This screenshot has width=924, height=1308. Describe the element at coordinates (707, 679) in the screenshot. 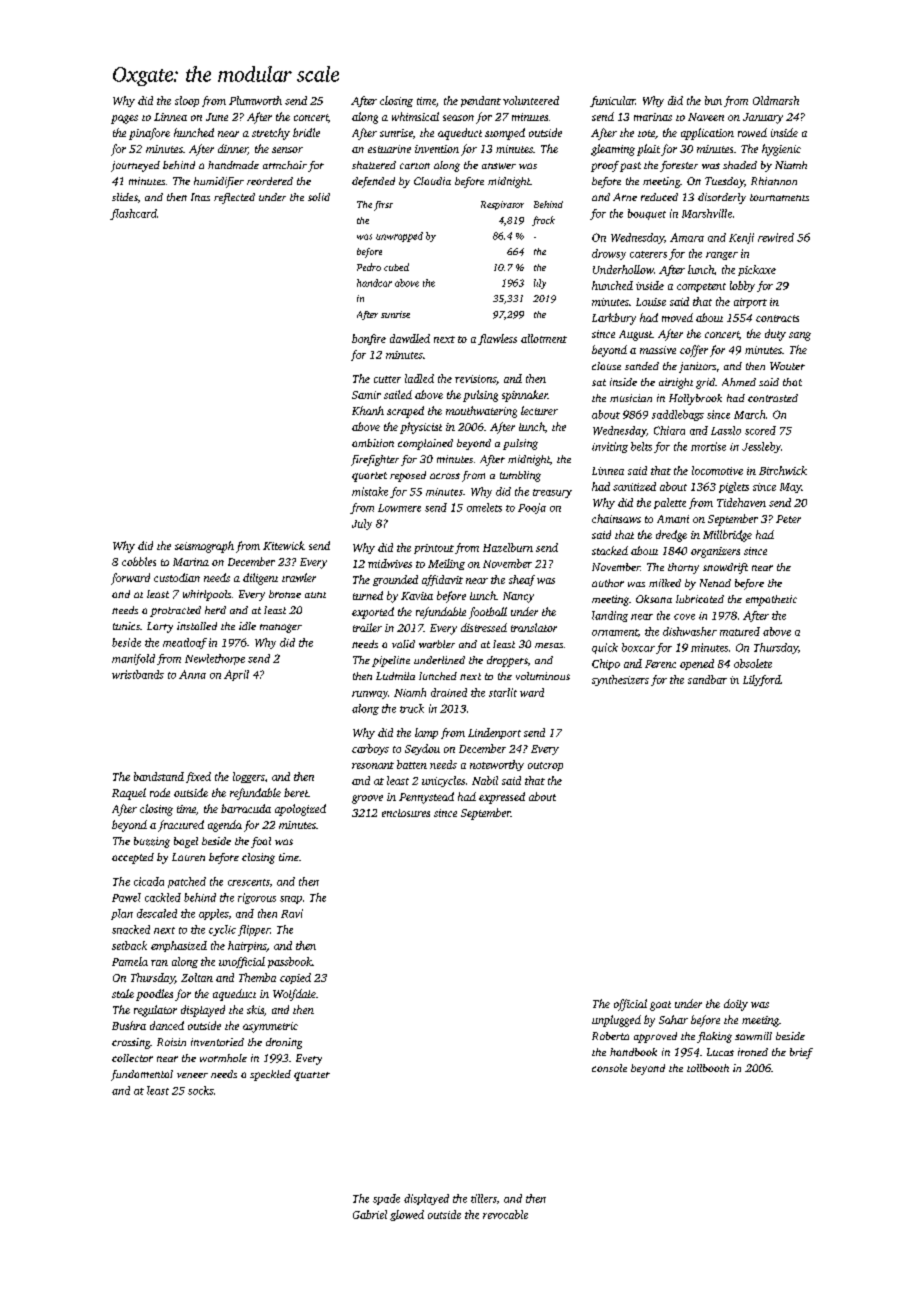

I see `sandbar` at that location.
